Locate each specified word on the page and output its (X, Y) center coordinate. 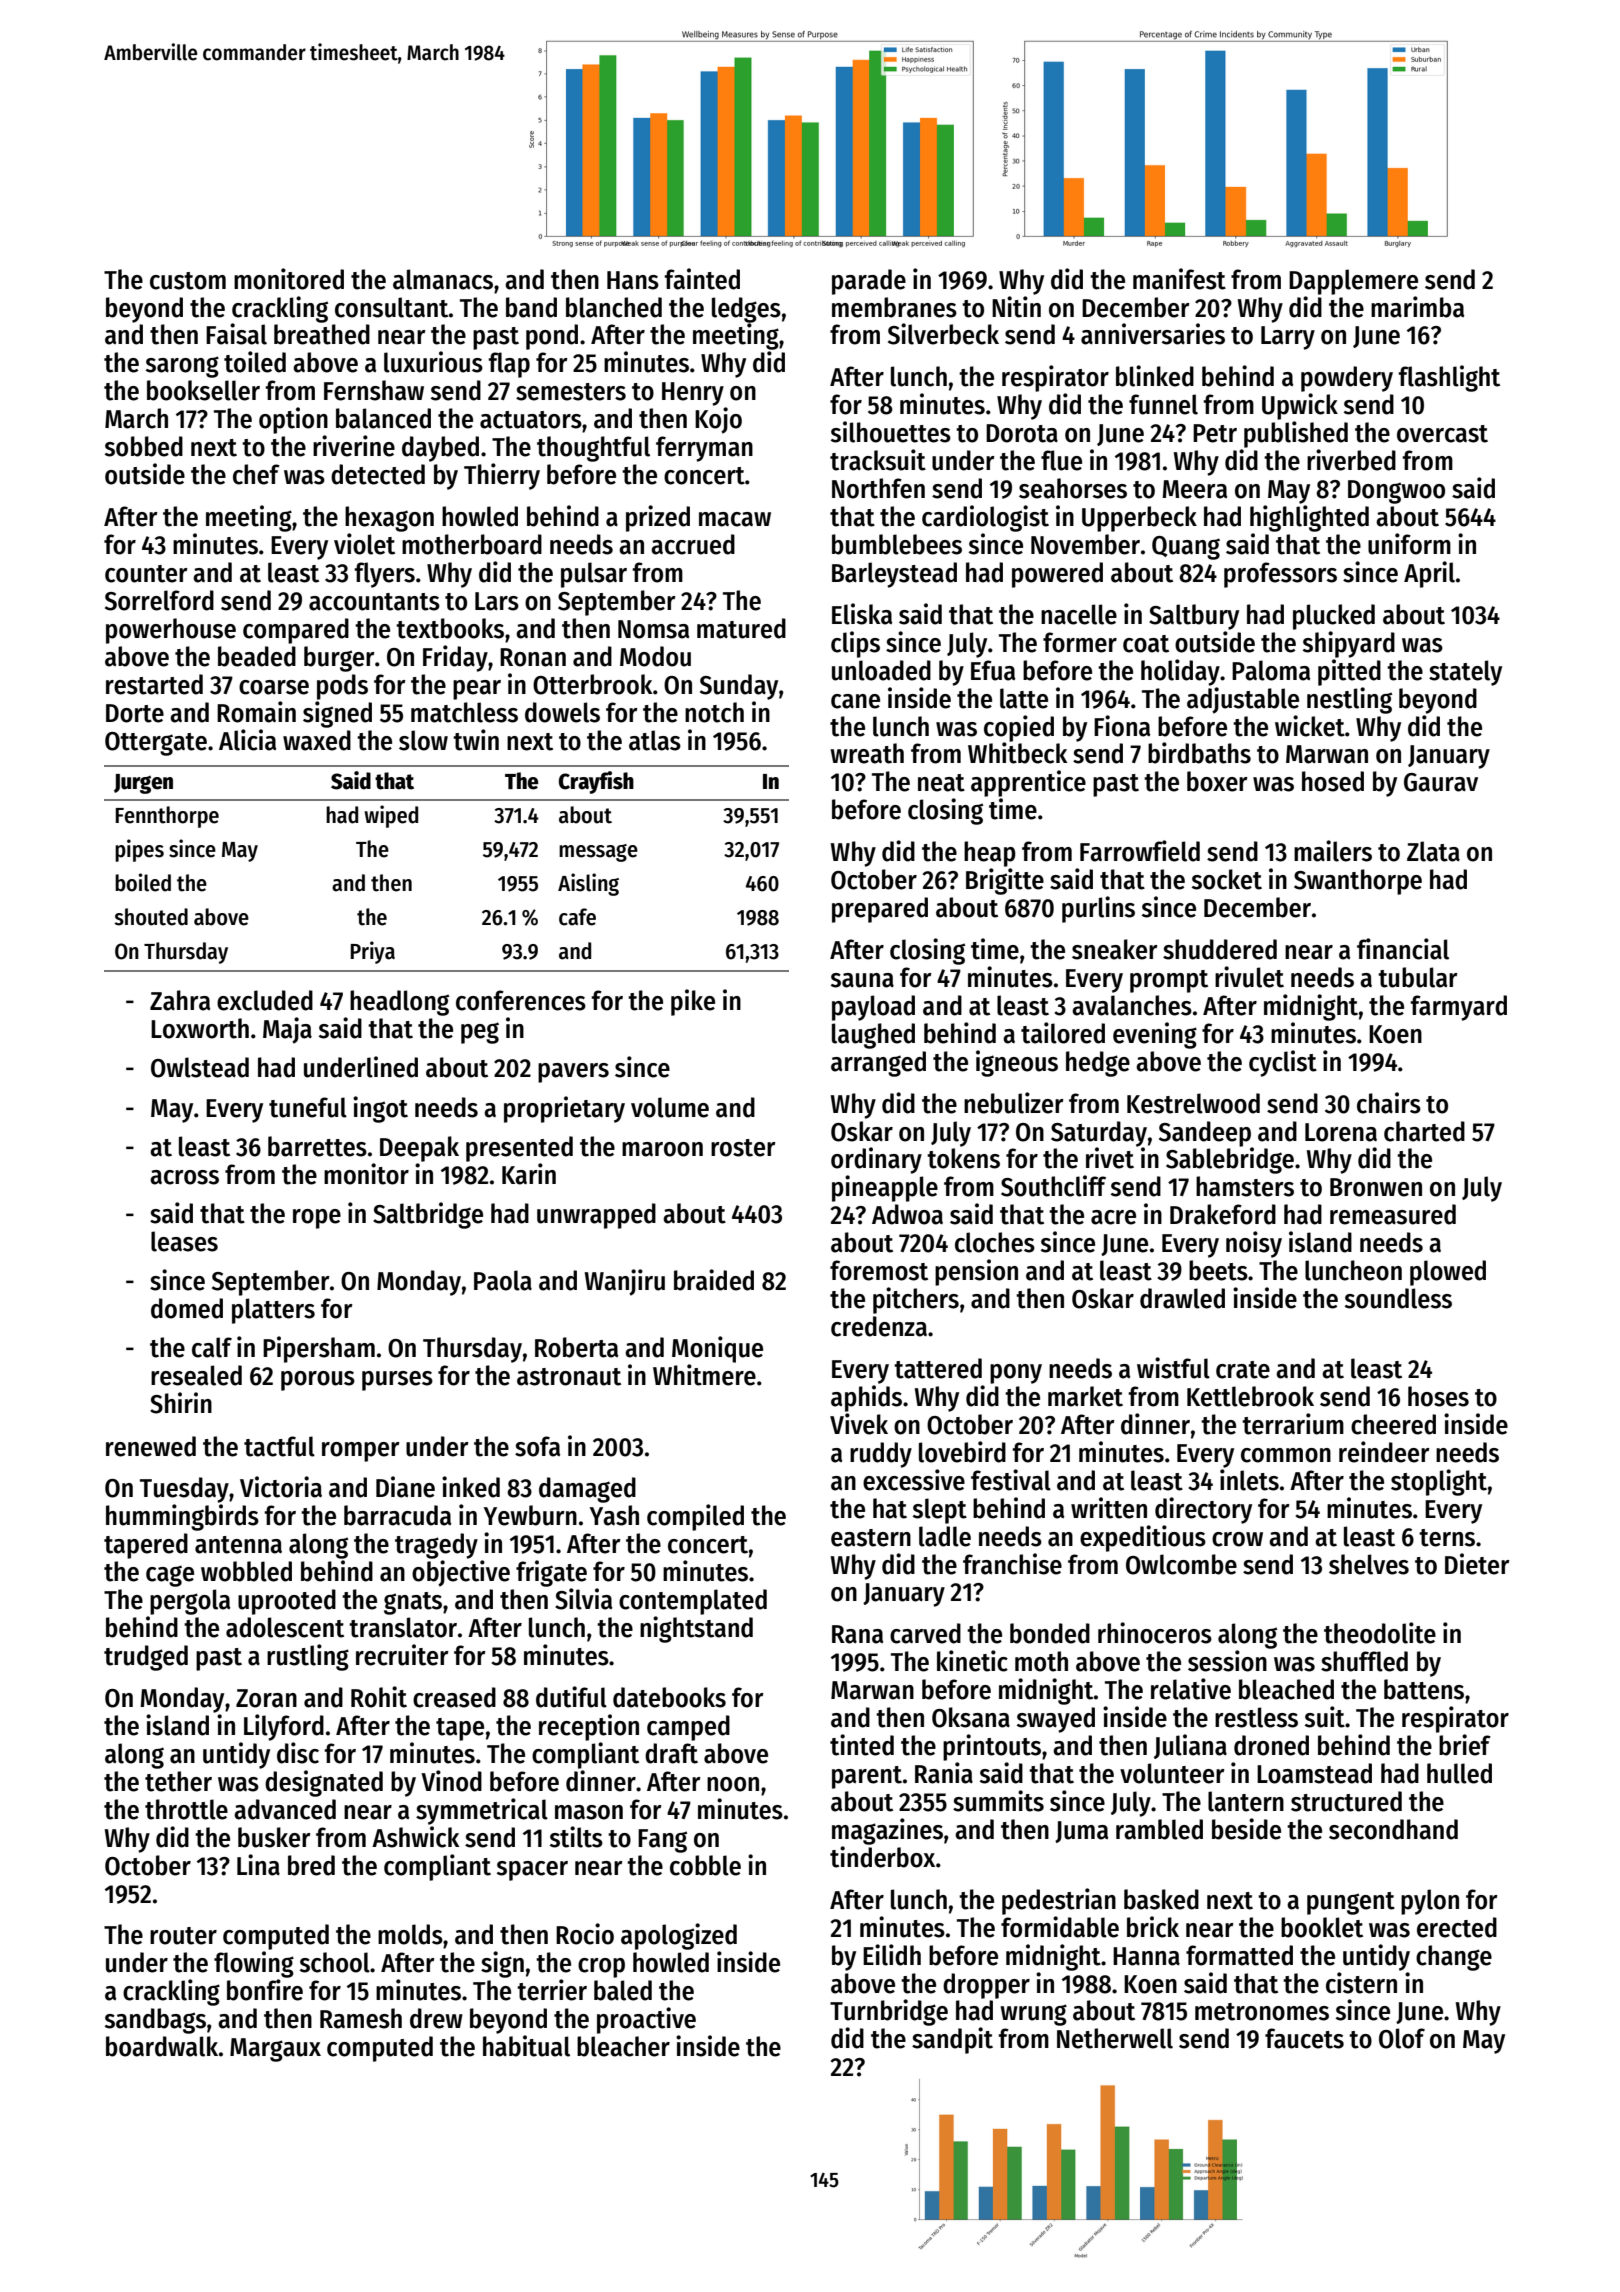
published (1296, 434)
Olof (1402, 2038)
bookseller (203, 390)
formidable (1060, 1927)
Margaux (275, 2050)
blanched (614, 307)
